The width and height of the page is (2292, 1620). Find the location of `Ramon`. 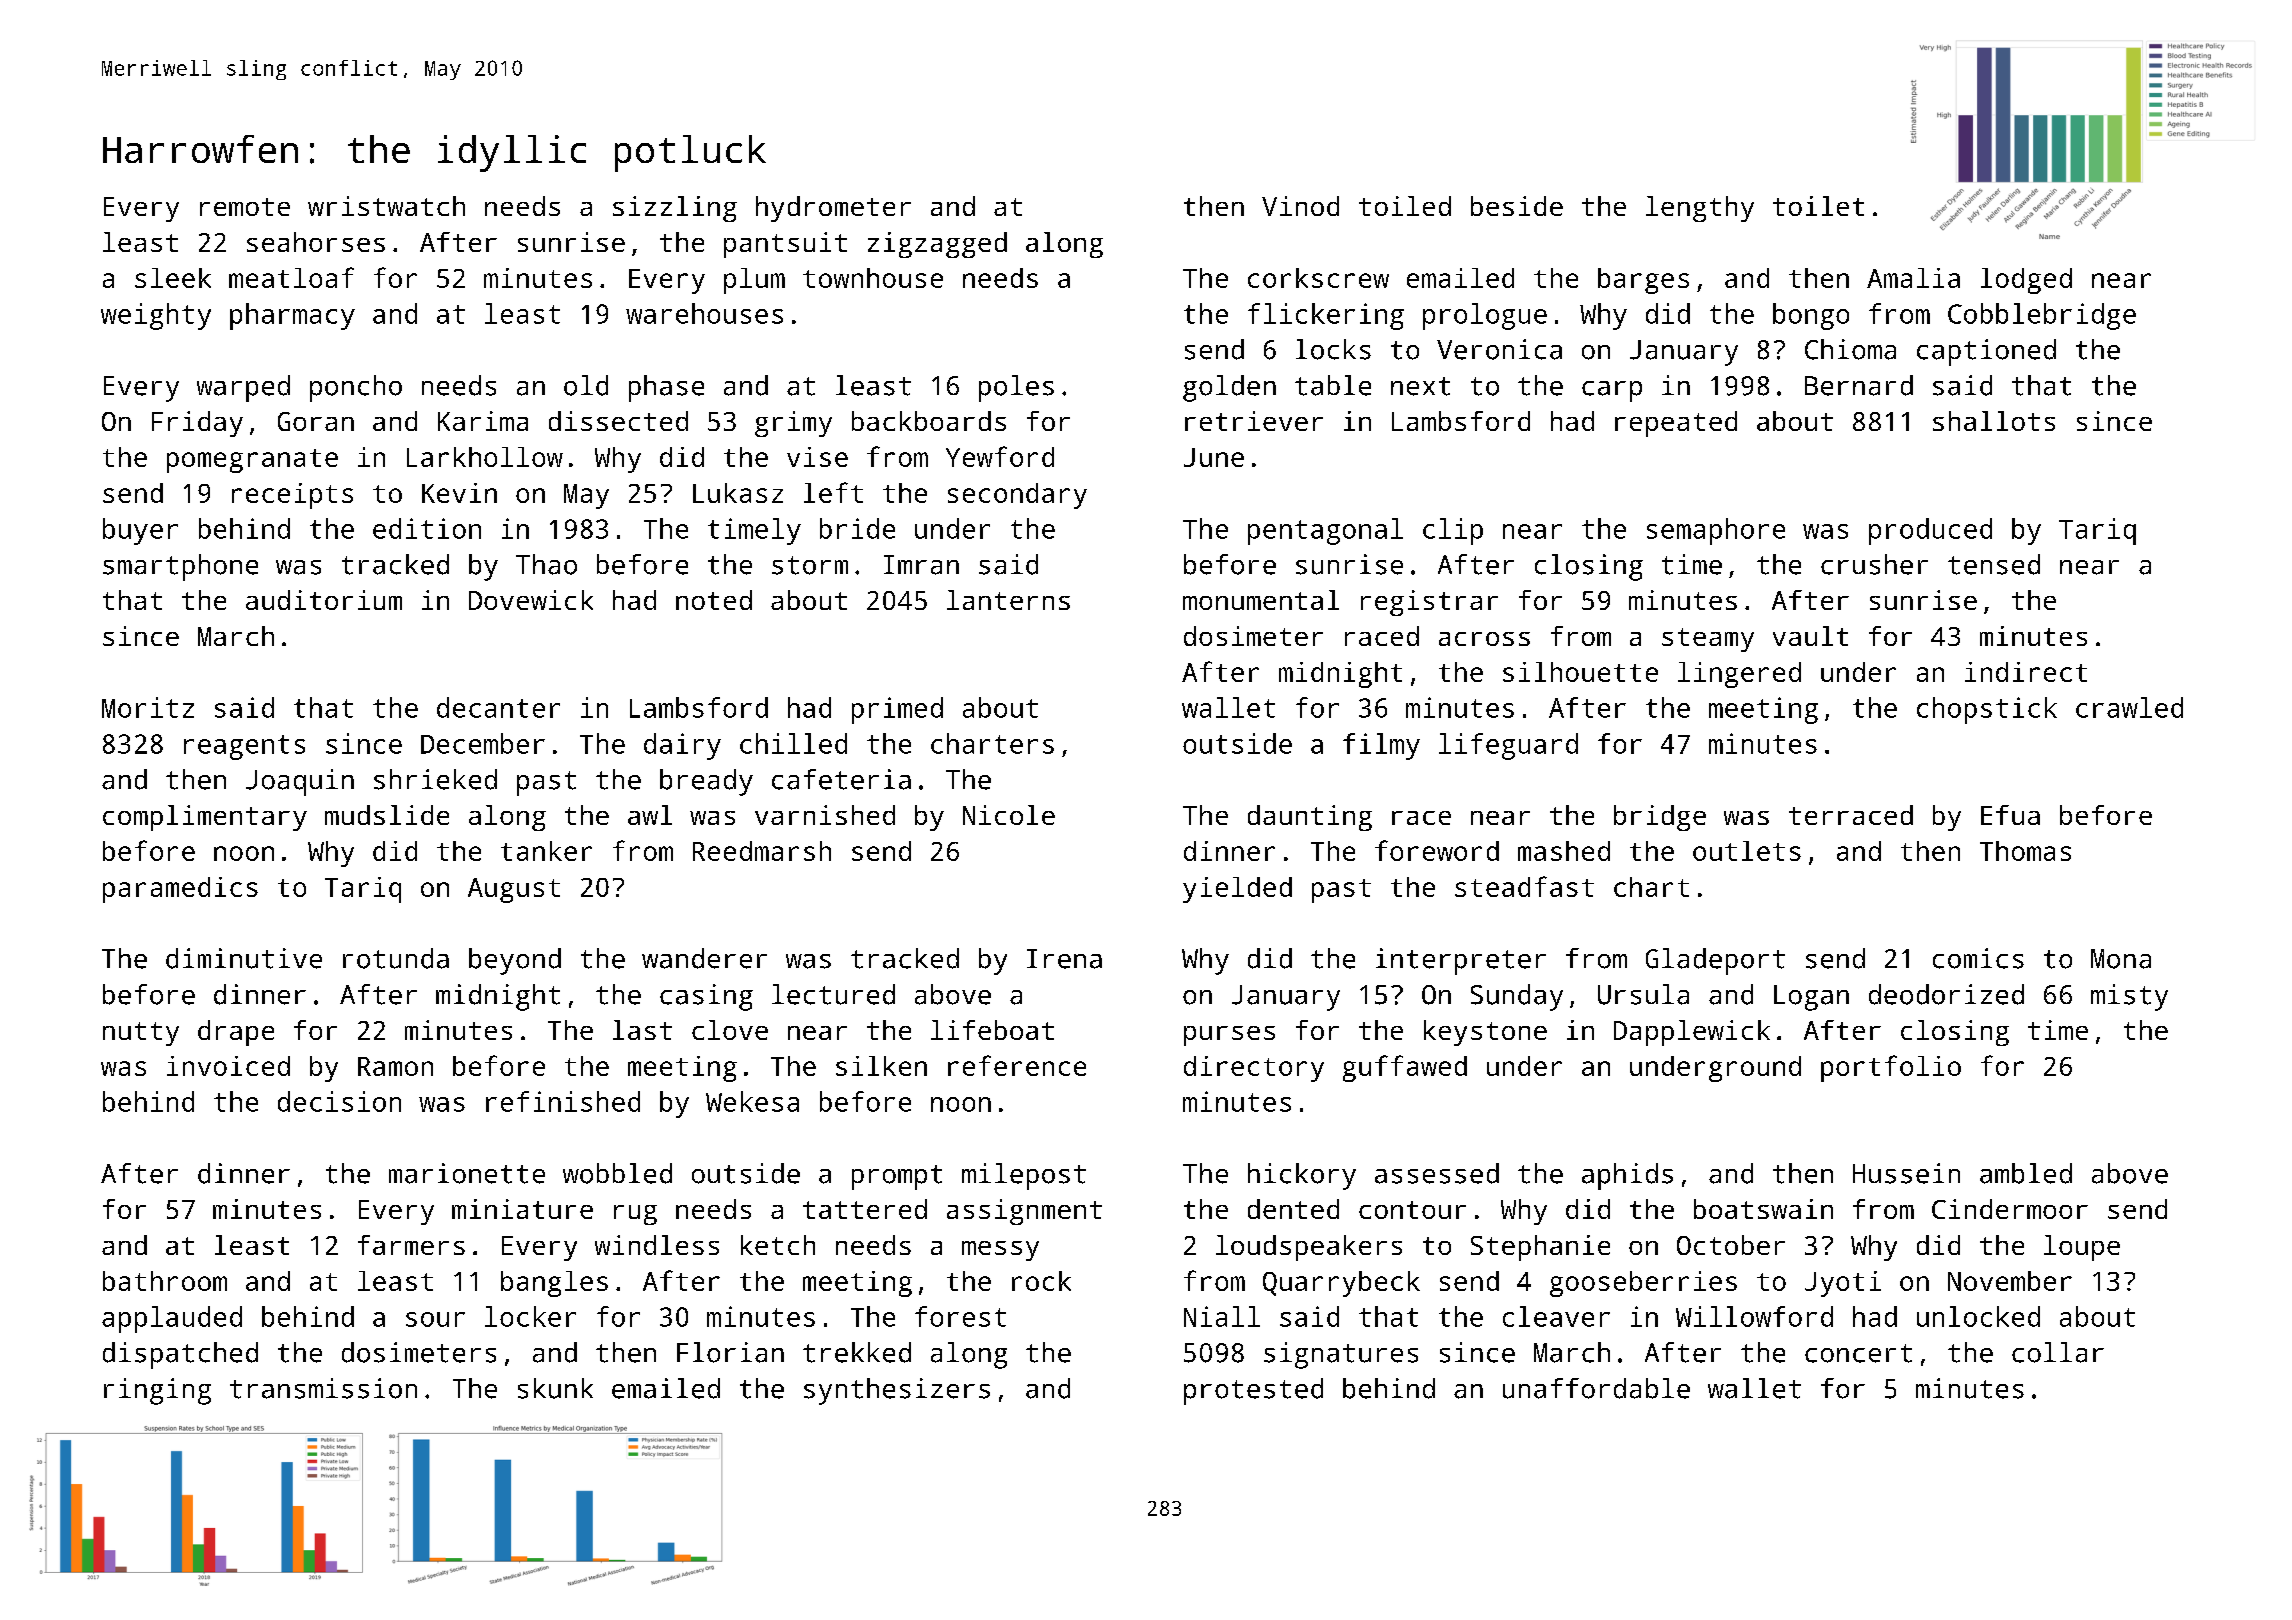

Ramon is located at coordinates (395, 1066).
